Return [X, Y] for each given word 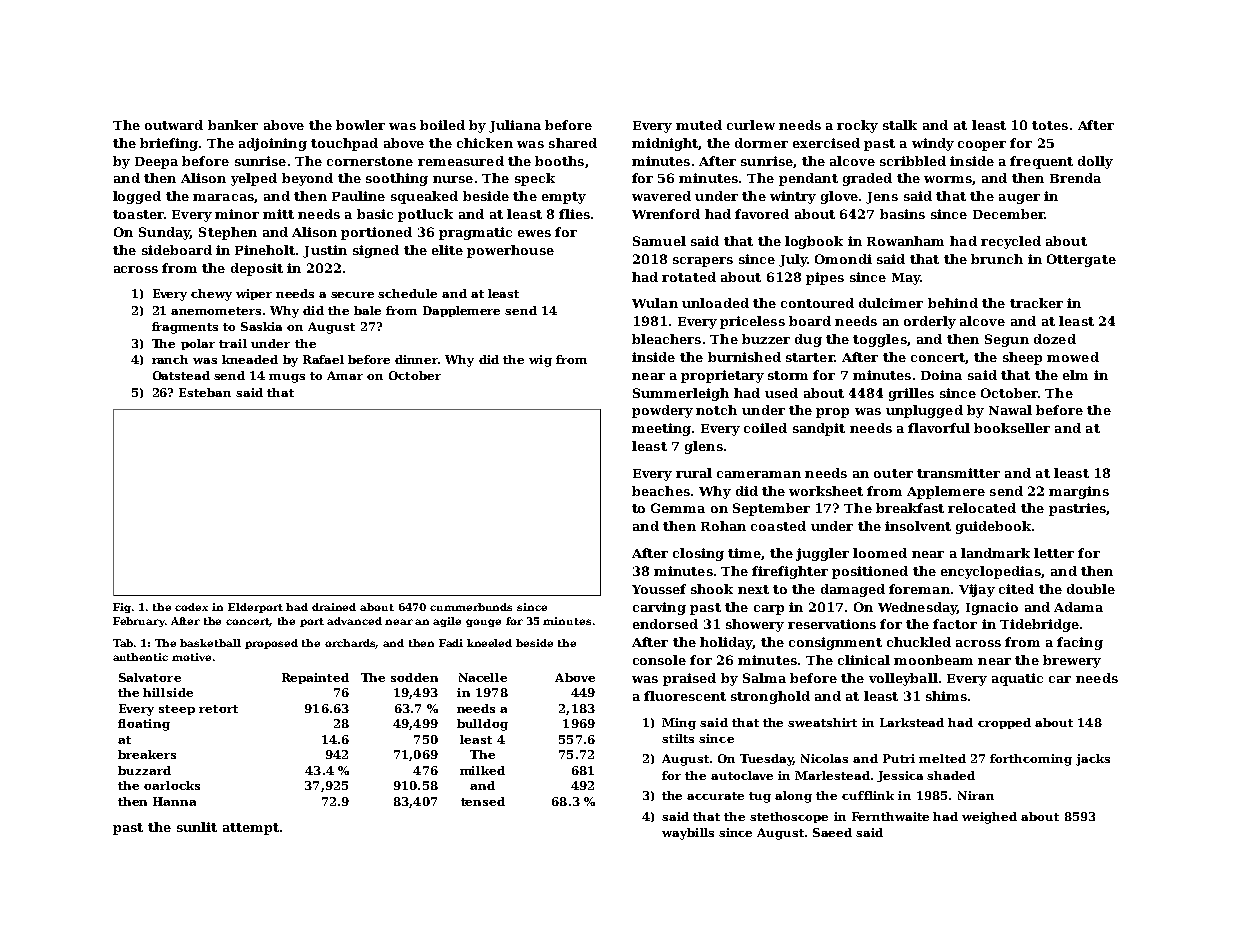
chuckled [919, 642]
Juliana [515, 126]
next [753, 589]
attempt [251, 829]
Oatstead [181, 375]
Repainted [315, 678]
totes [1050, 125]
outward [174, 125]
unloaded [715, 303]
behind [953, 303]
